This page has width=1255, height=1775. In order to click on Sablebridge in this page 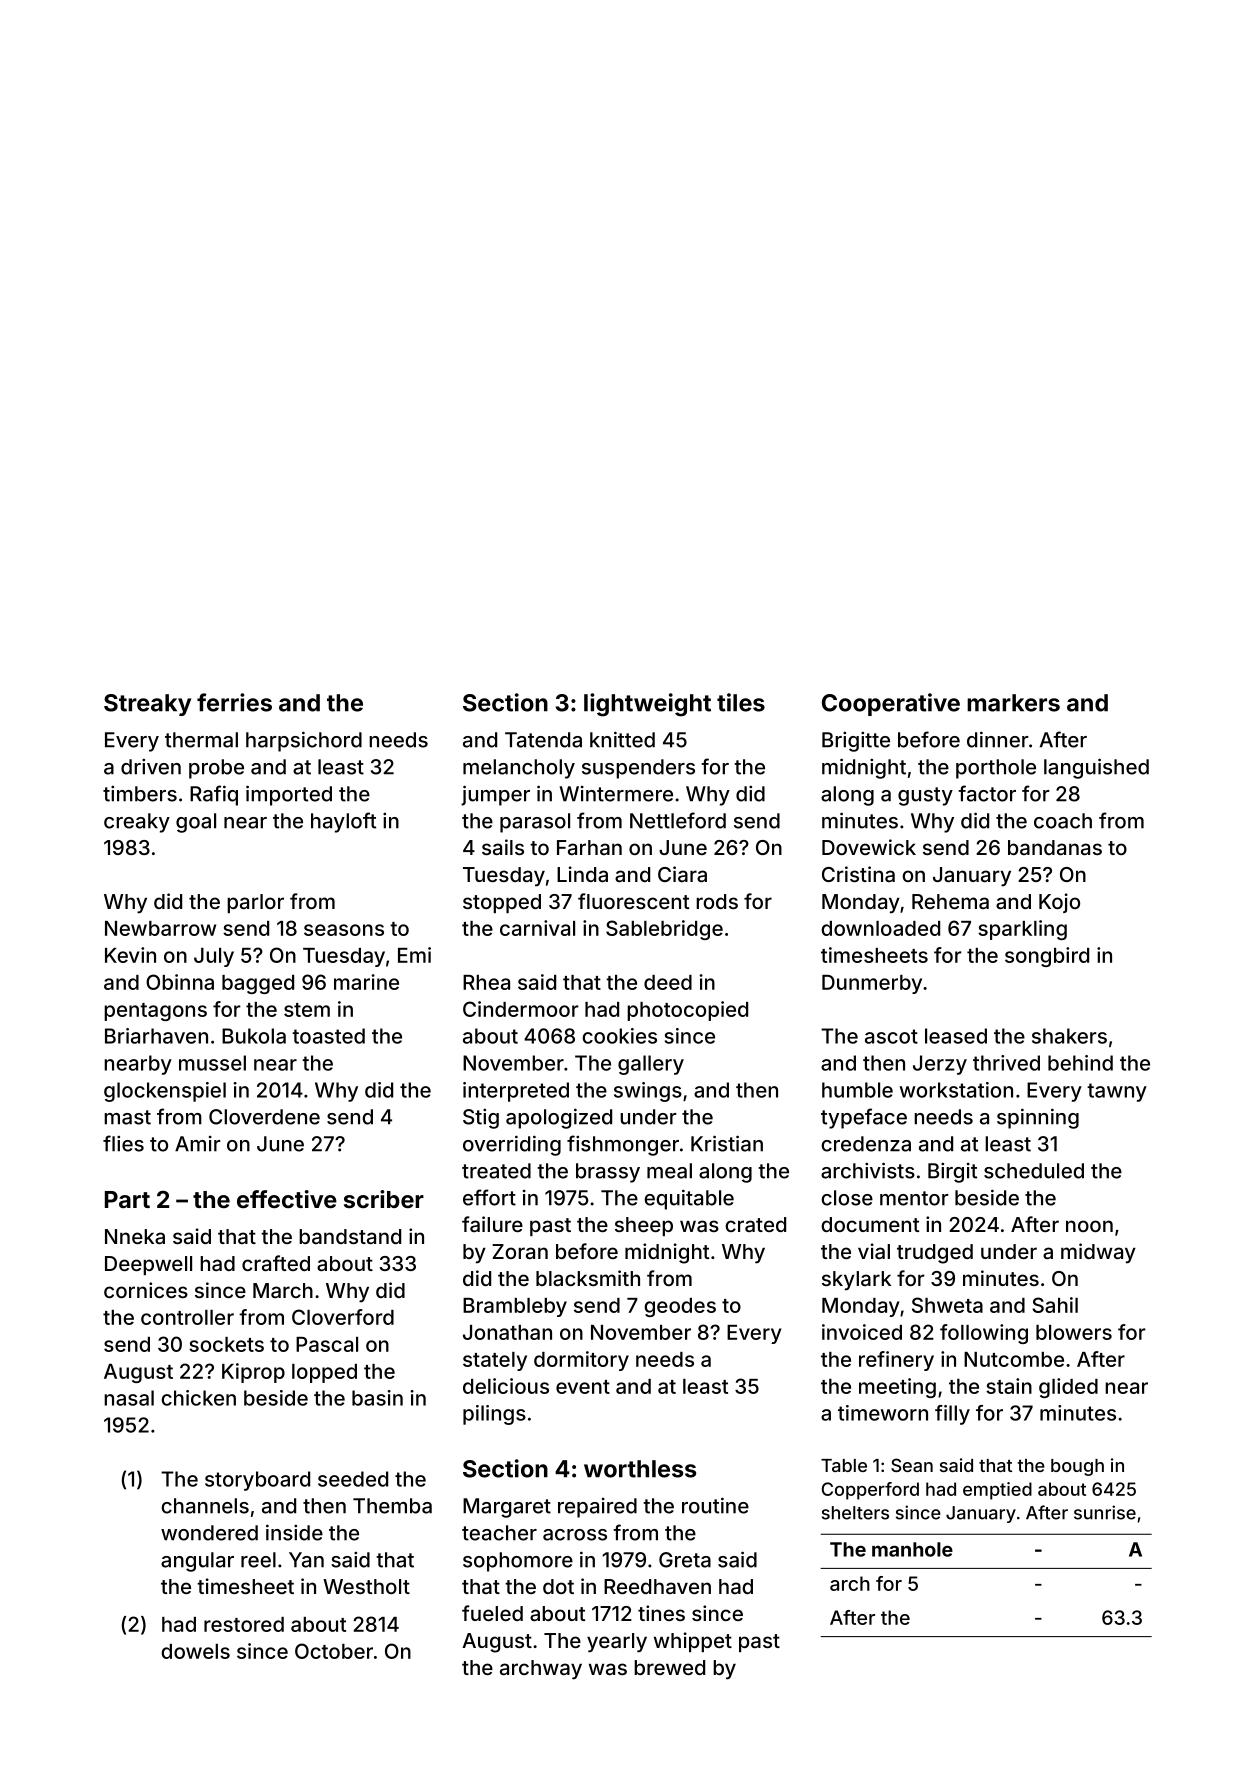, I will do `click(664, 930)`.
